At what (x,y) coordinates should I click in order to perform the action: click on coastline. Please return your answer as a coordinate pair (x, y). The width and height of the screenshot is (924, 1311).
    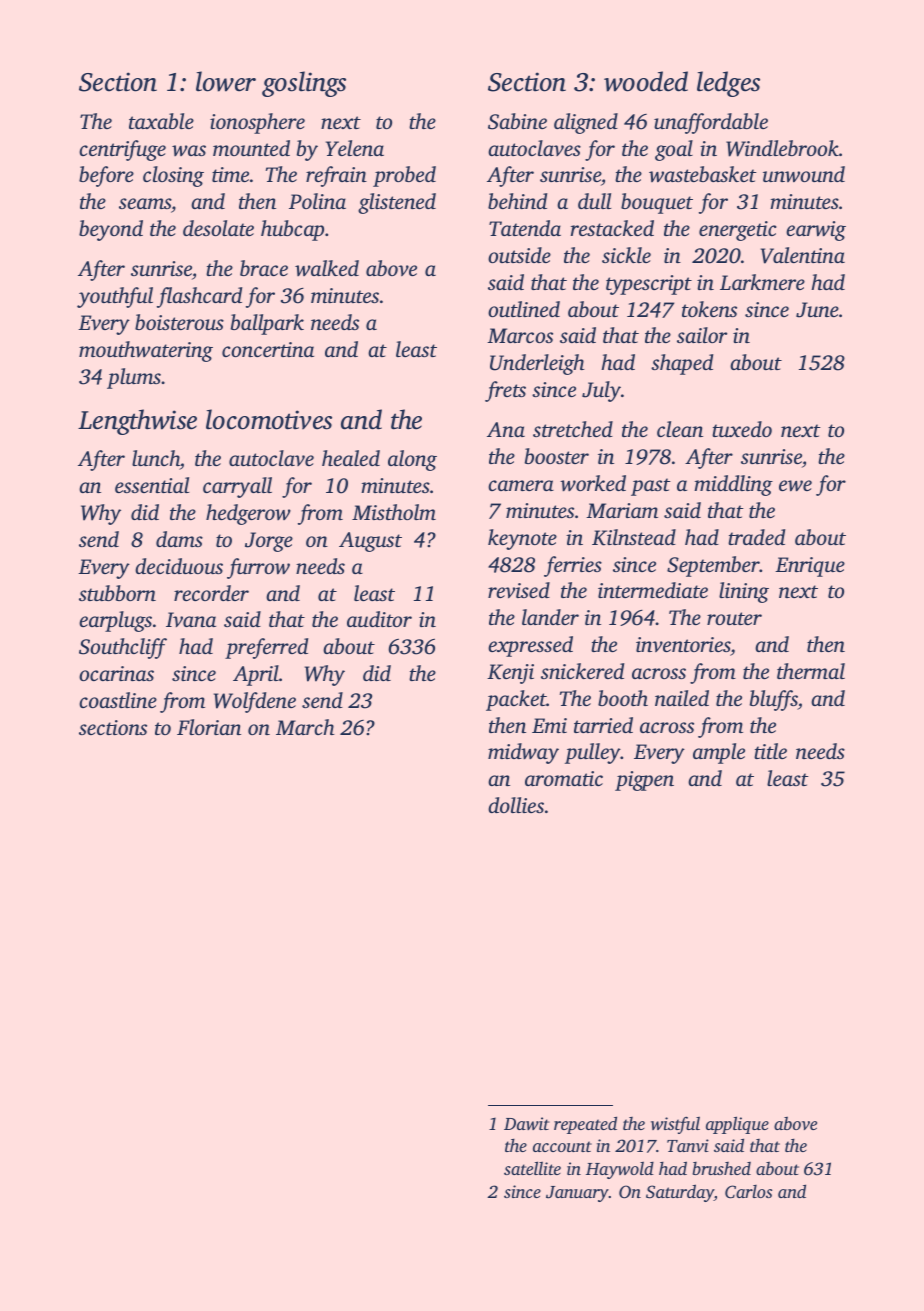
    Looking at the image, I should click on (118, 700).
